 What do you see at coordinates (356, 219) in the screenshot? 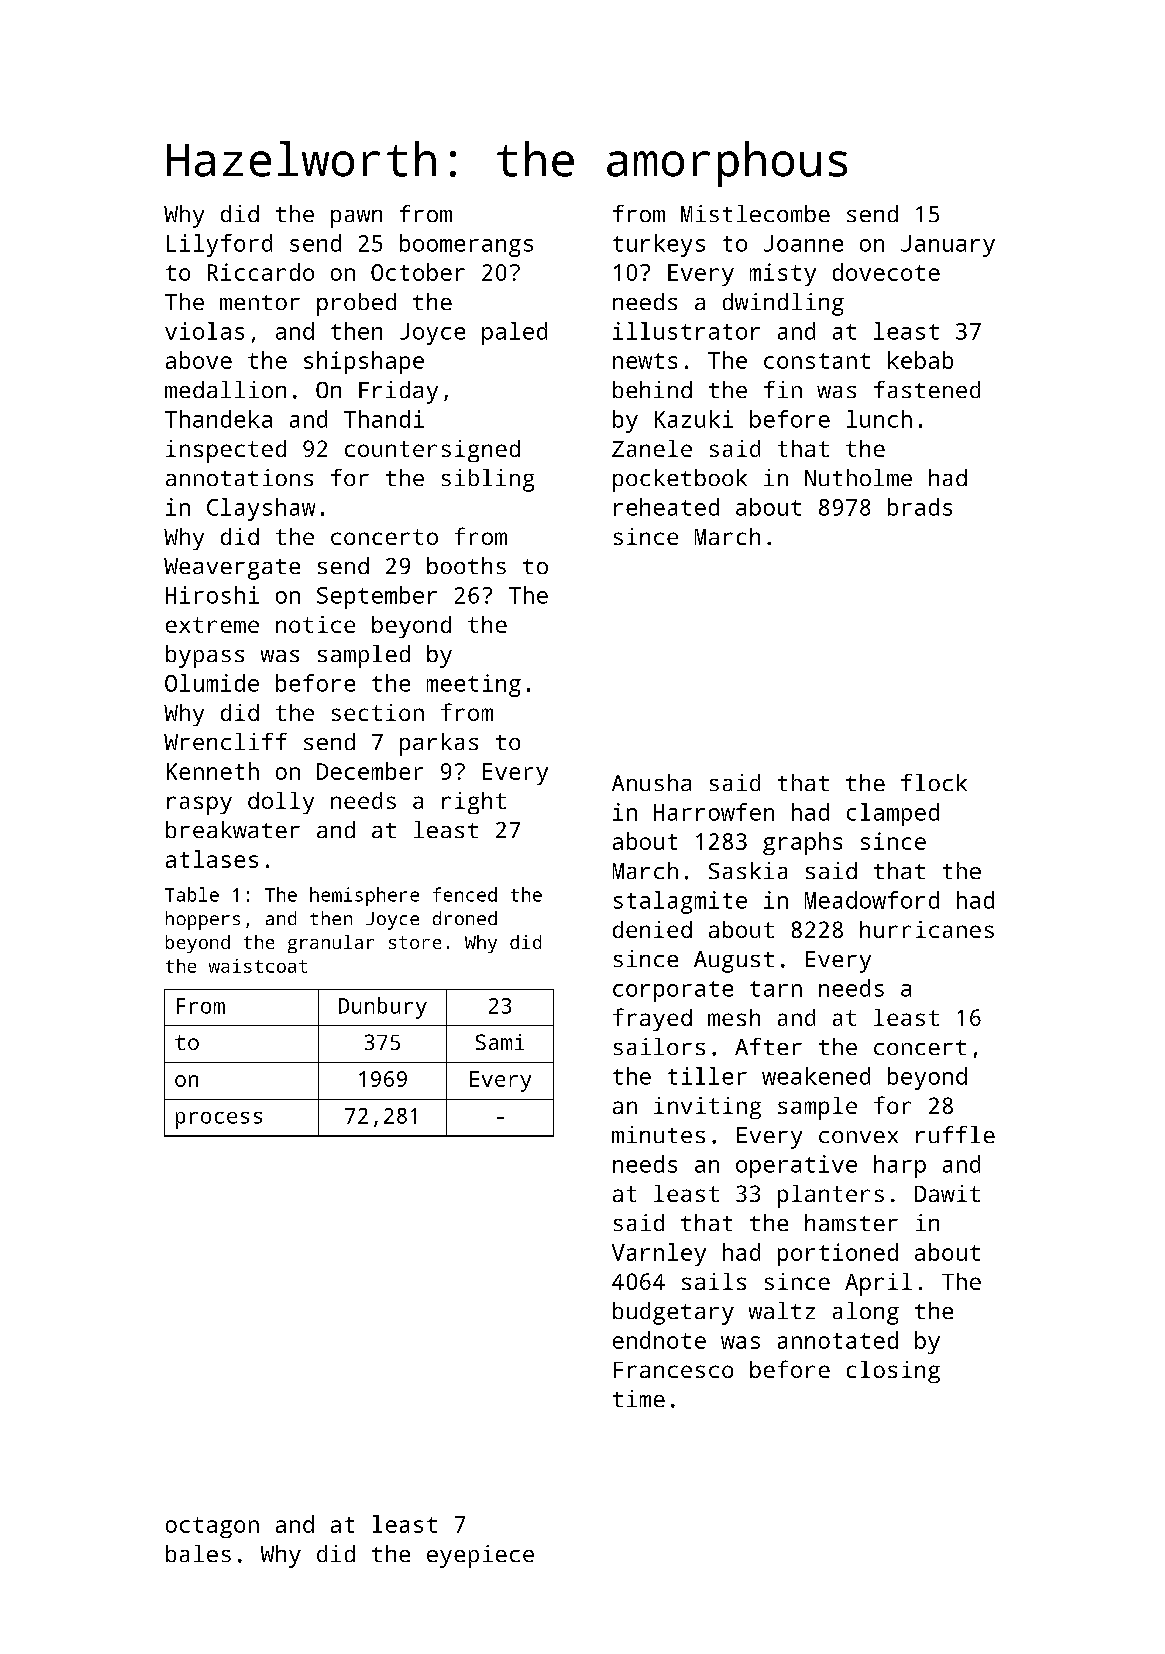
I see `pawn` at bounding box center [356, 219].
